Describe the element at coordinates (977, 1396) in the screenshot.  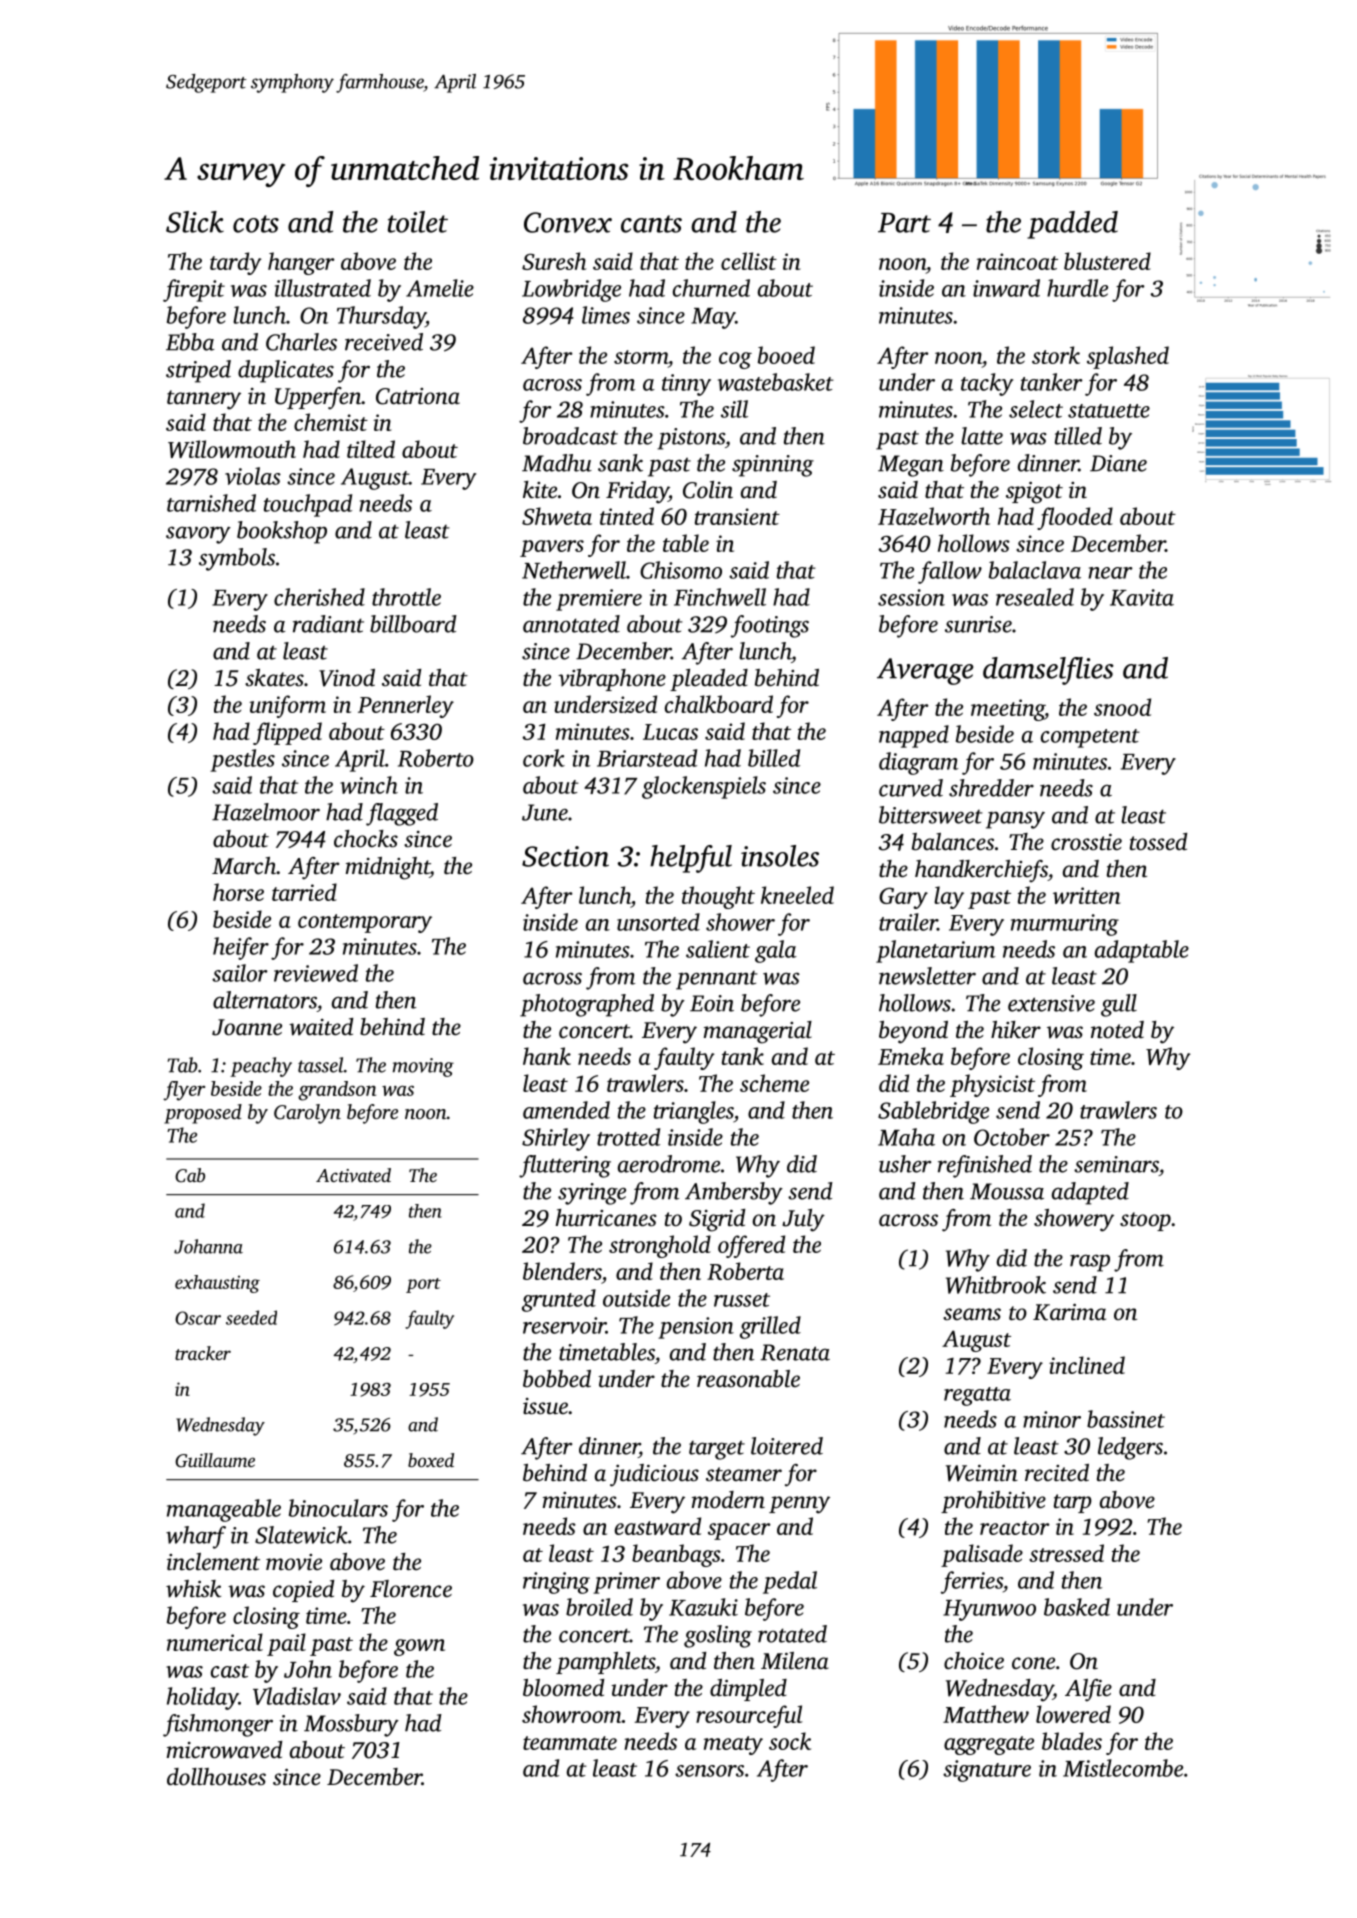
I see `regatta` at that location.
